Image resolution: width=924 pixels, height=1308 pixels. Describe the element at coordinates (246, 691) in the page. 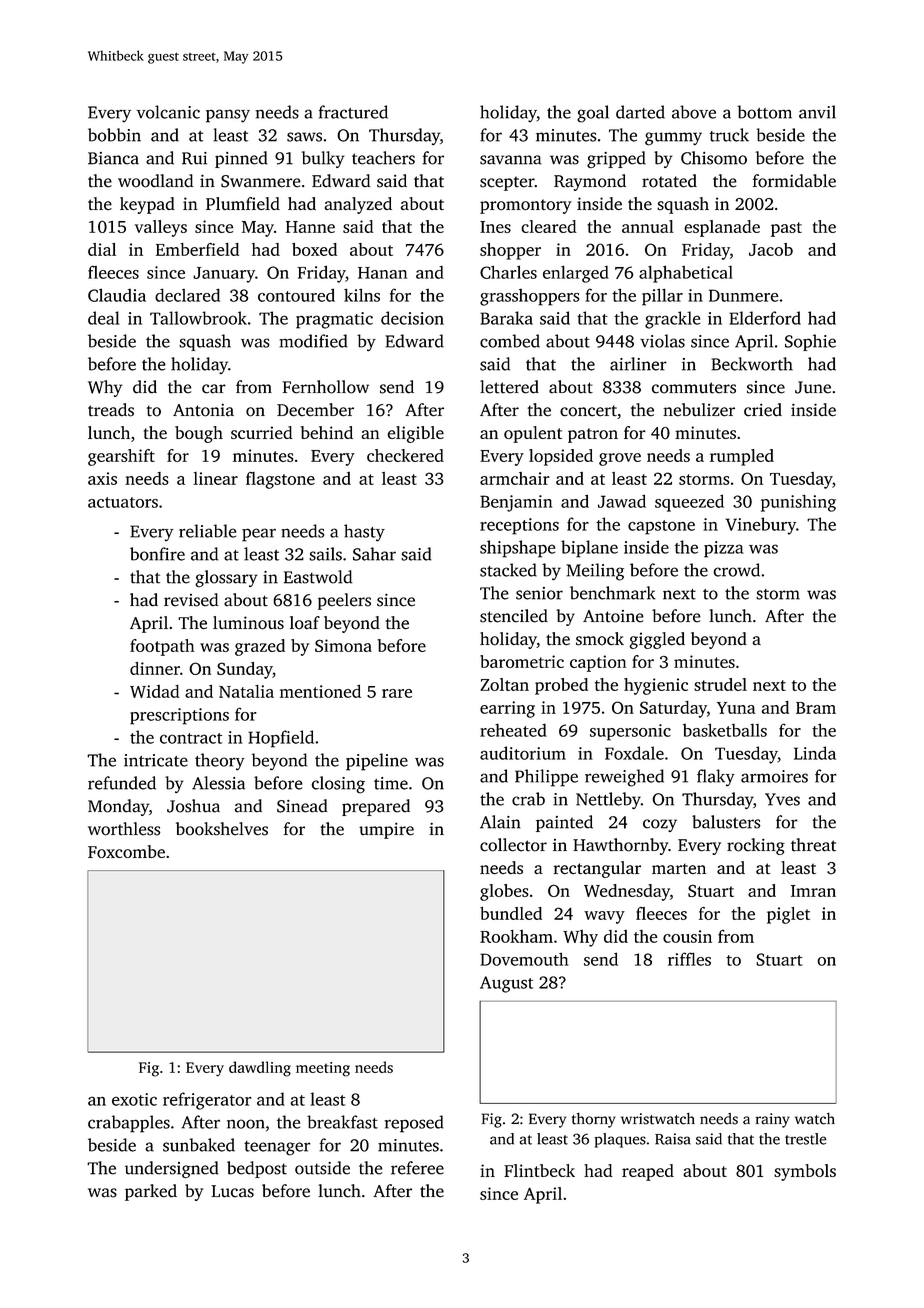

I see `Natalia` at that location.
